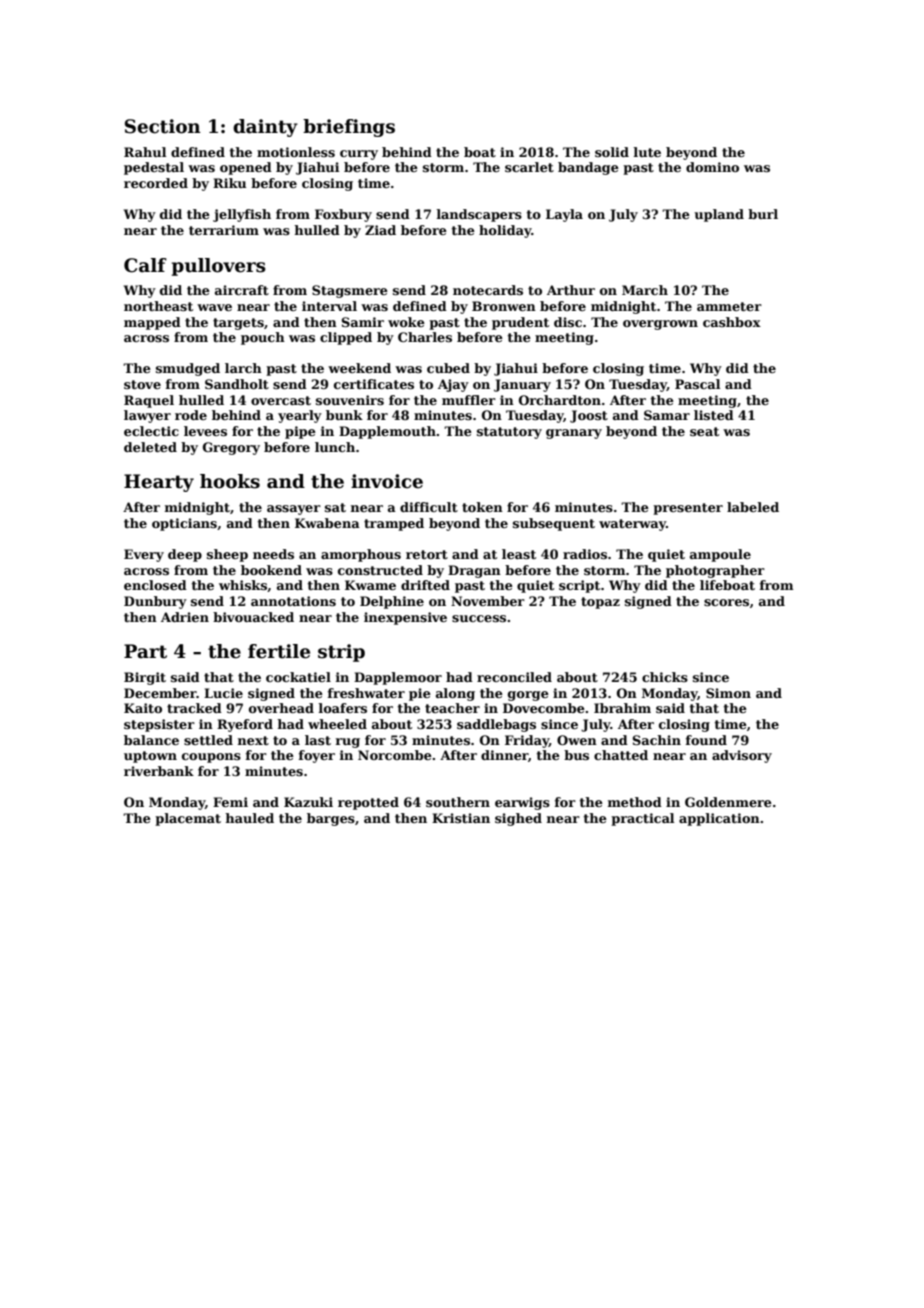 This screenshot has width=924, height=1308. I want to click on Pascal, so click(697, 384).
